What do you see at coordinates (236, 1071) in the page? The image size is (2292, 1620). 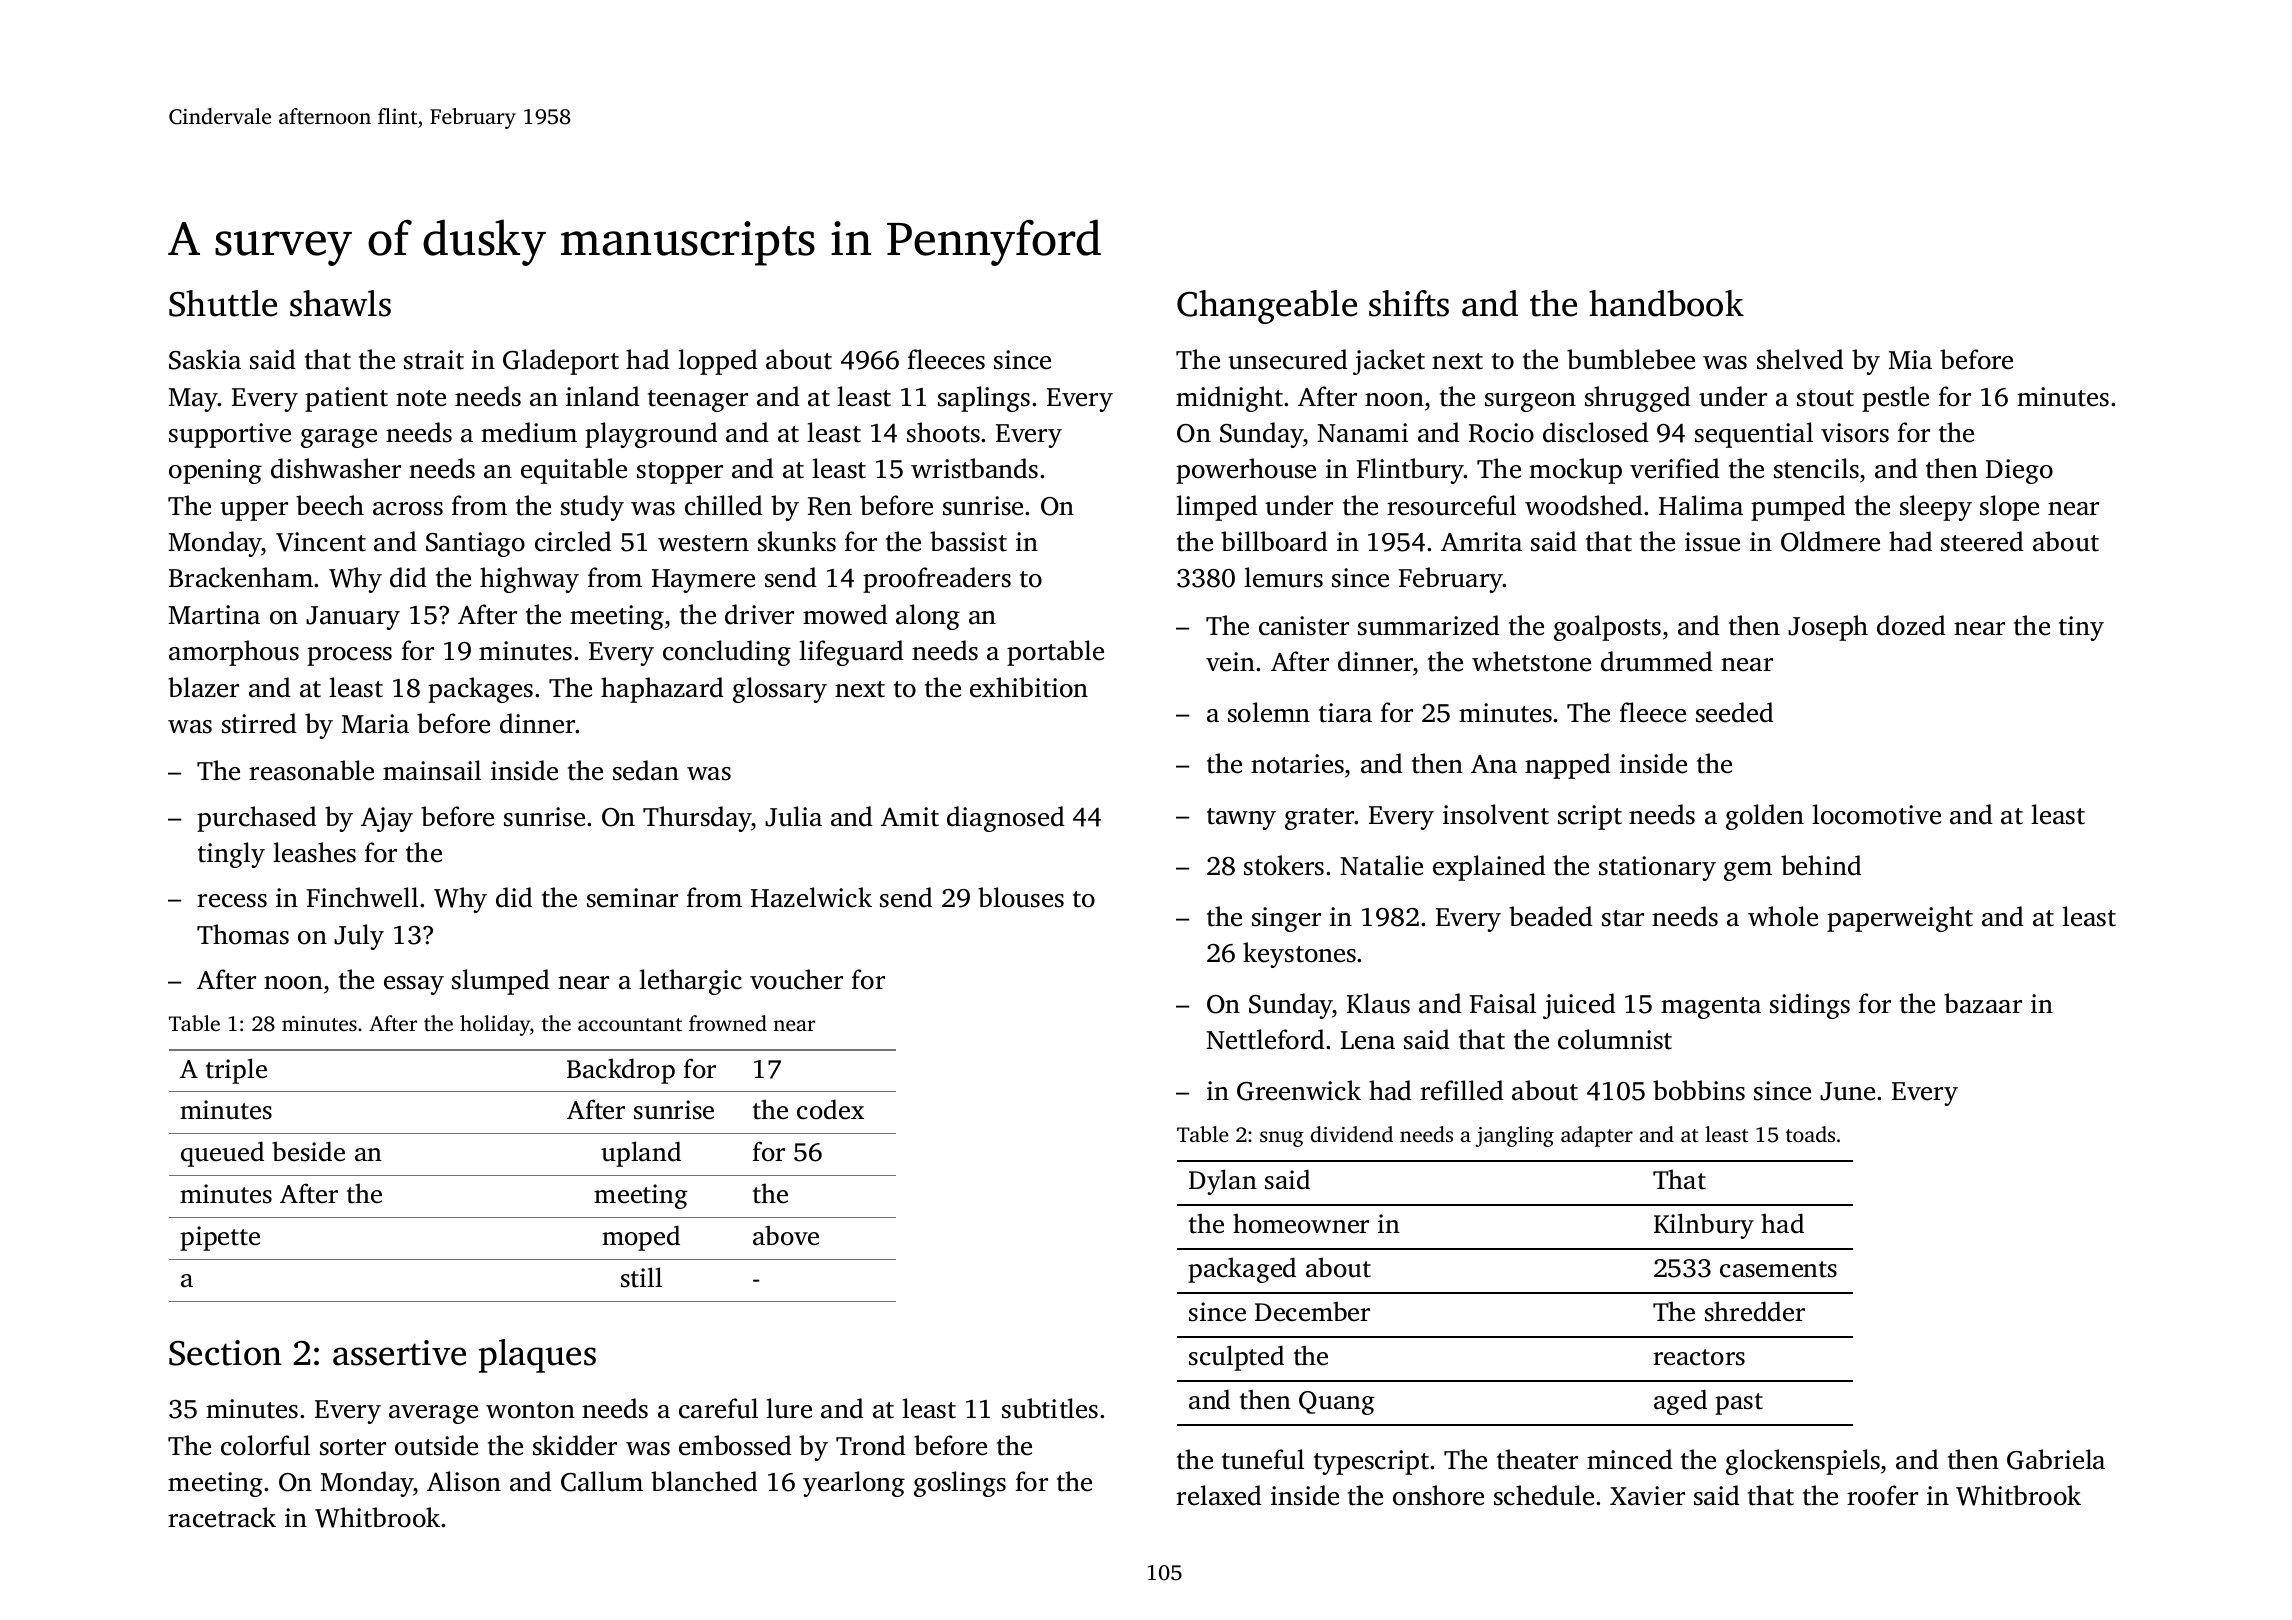 I see `triple` at bounding box center [236, 1071].
